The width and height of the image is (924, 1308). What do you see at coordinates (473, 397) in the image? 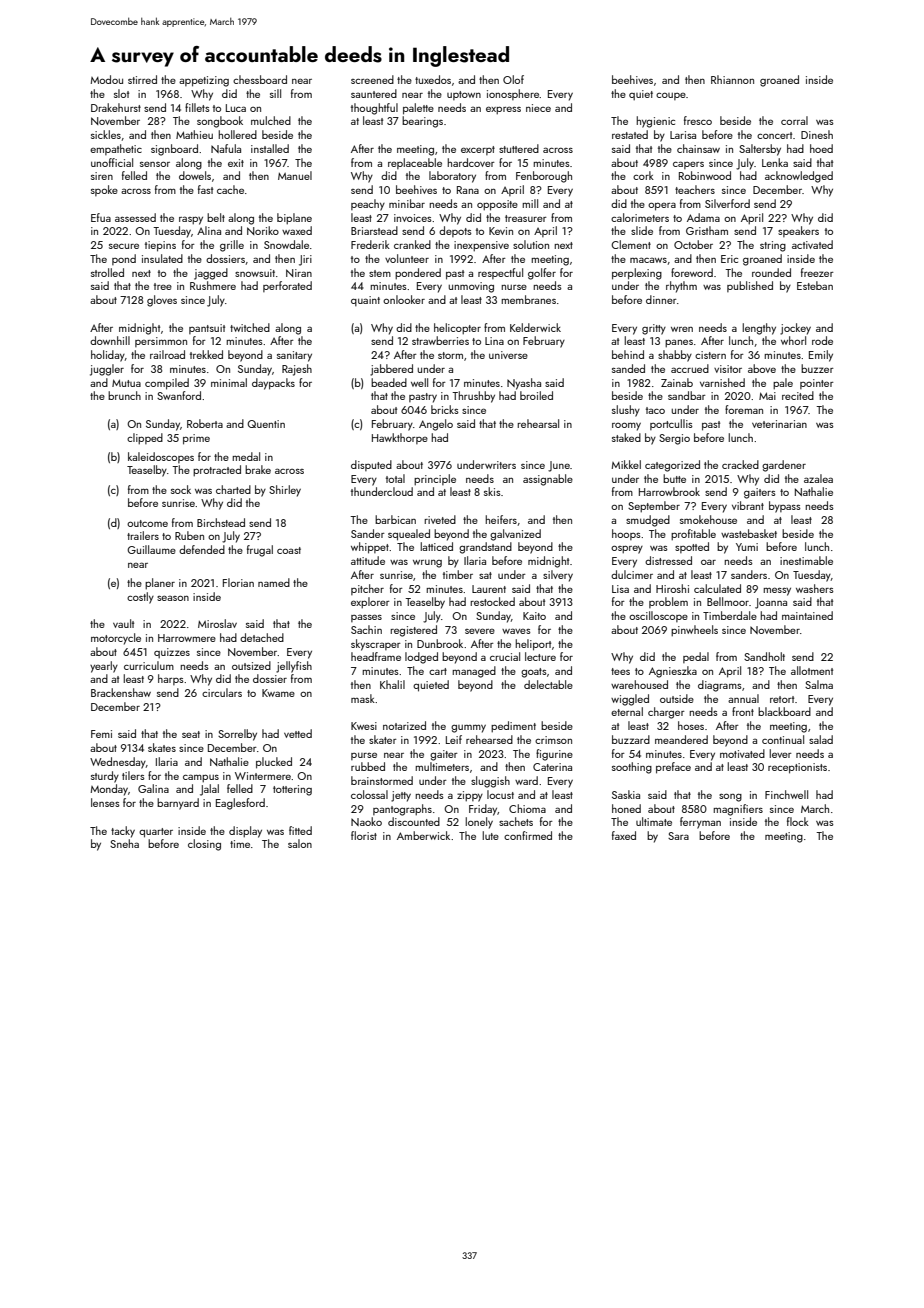
I see `Thrushby` at bounding box center [473, 397].
